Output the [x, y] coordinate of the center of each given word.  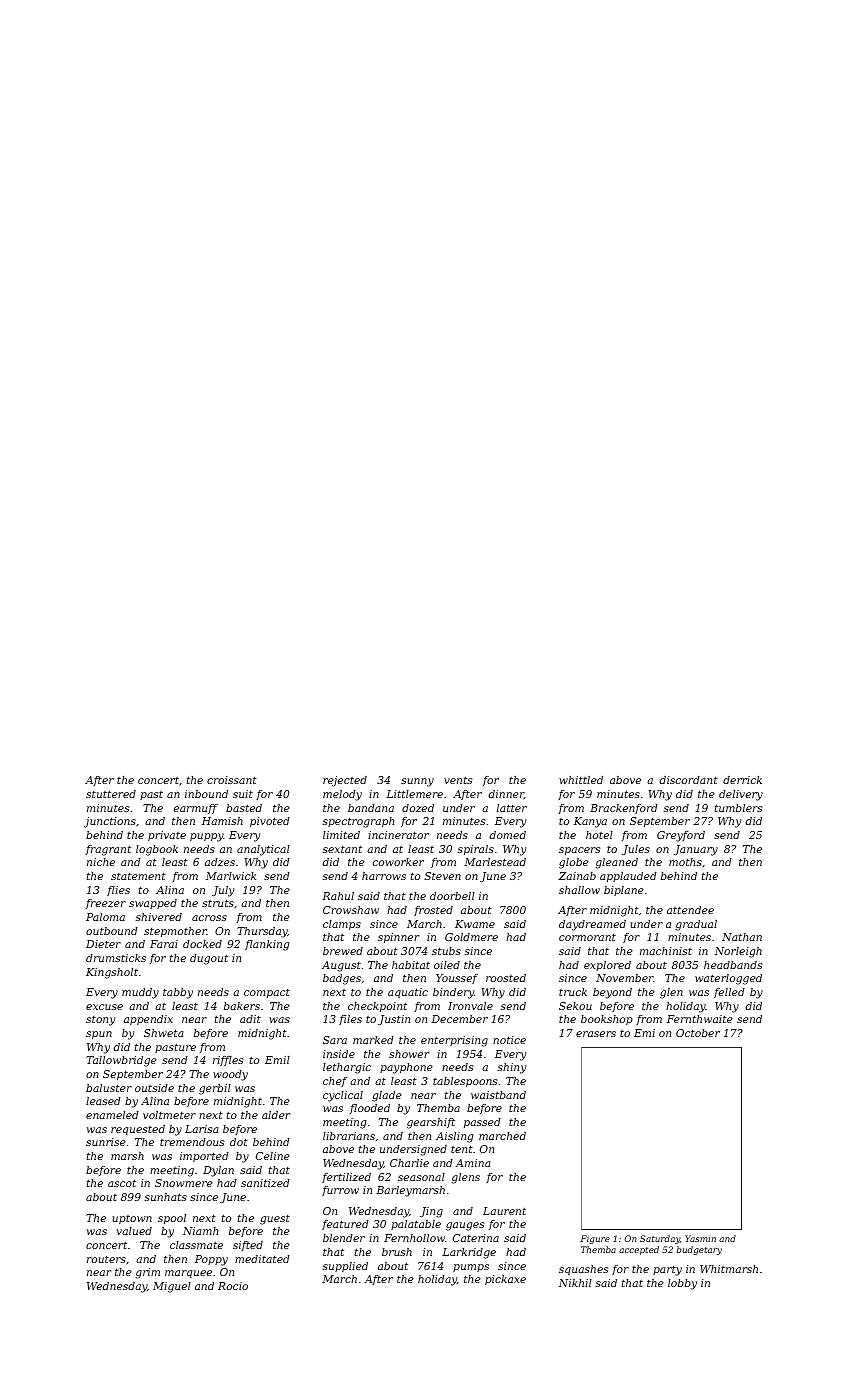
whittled [581, 780]
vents [458, 780]
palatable [416, 1225]
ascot [122, 1183]
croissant [232, 780]
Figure [595, 1239]
